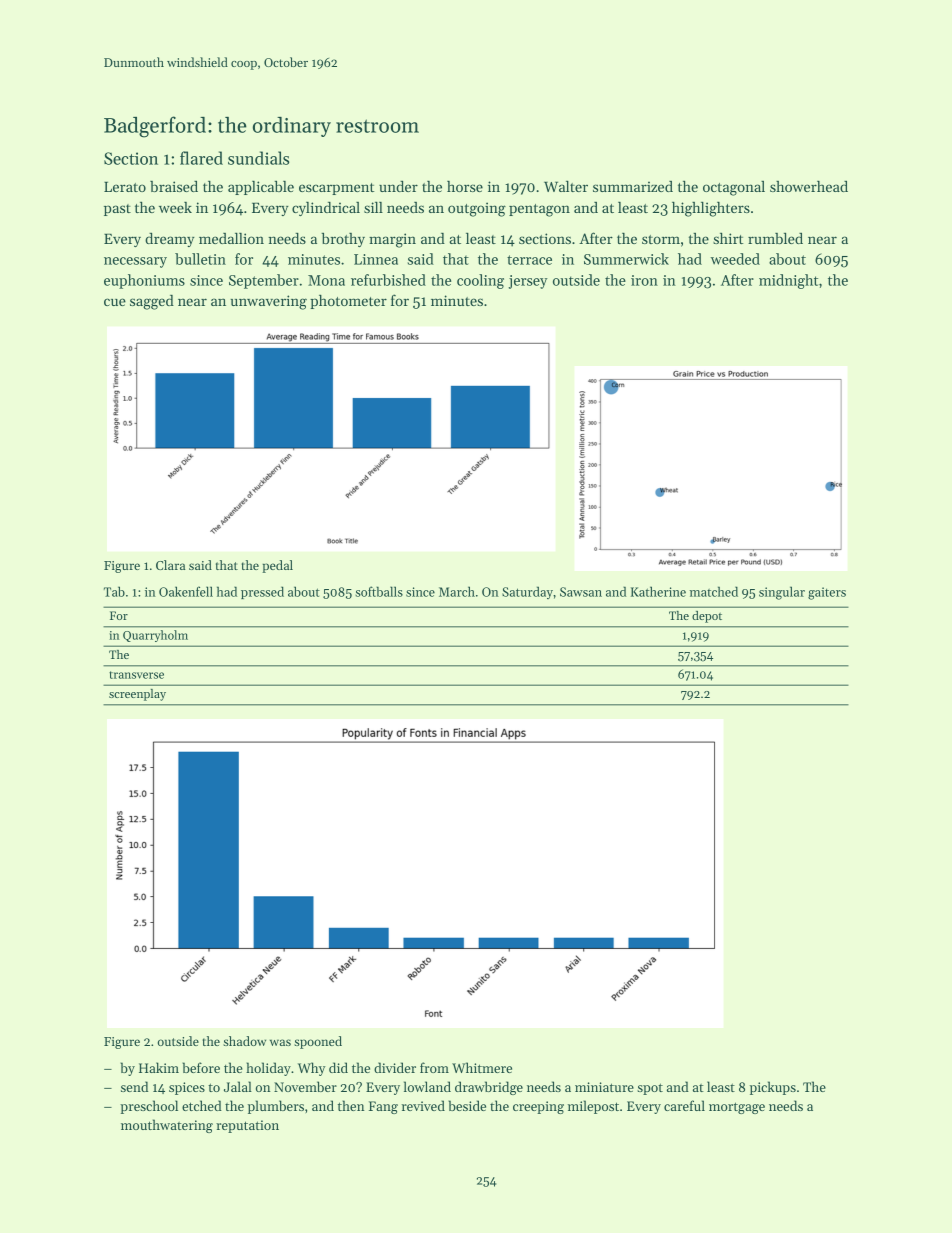 The width and height of the screenshot is (952, 1233). I want to click on depot, so click(707, 617).
